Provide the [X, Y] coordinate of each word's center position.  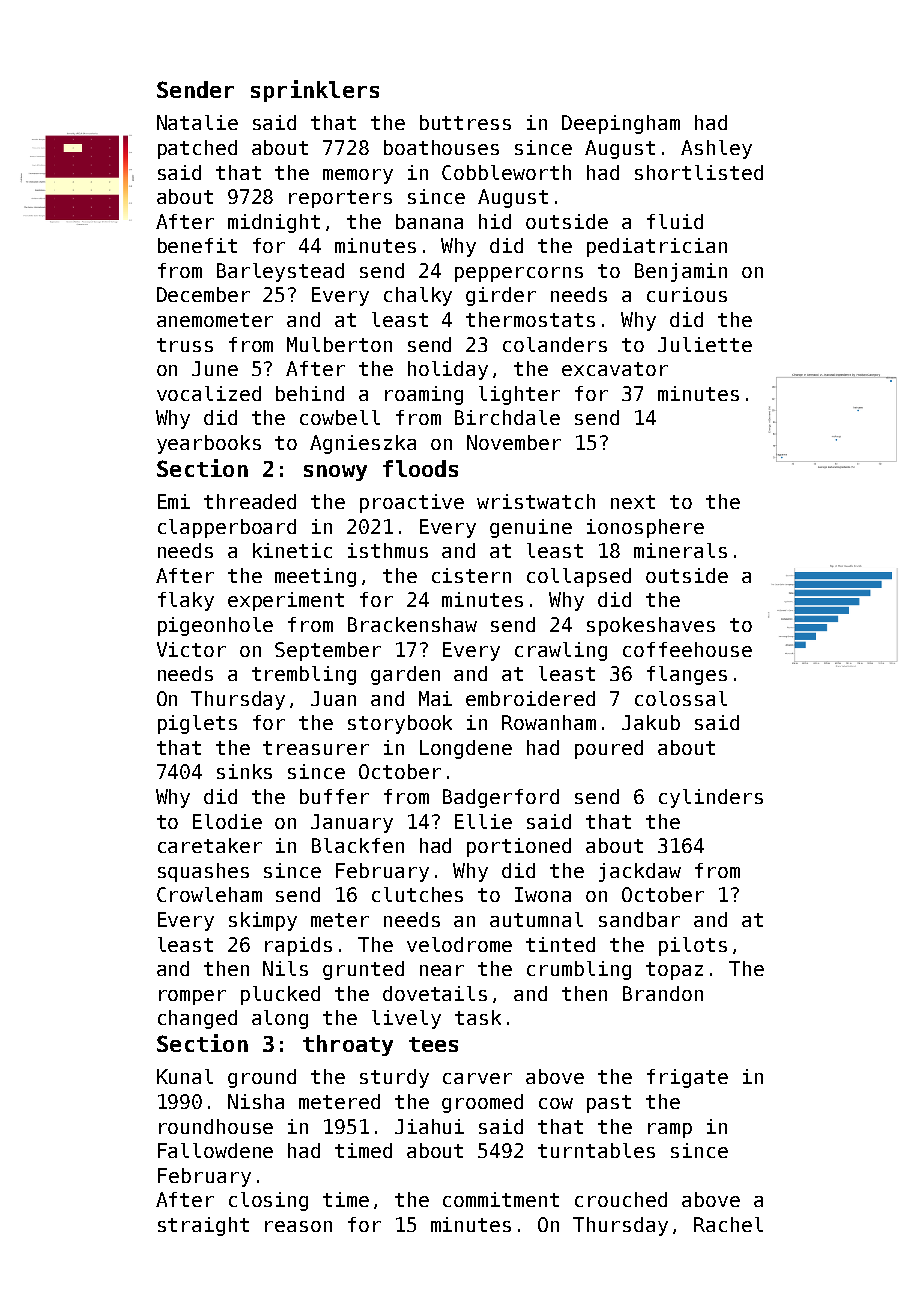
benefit [197, 245]
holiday [448, 370]
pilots [693, 946]
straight [203, 1226]
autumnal [536, 919]
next [633, 502]
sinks [244, 771]
